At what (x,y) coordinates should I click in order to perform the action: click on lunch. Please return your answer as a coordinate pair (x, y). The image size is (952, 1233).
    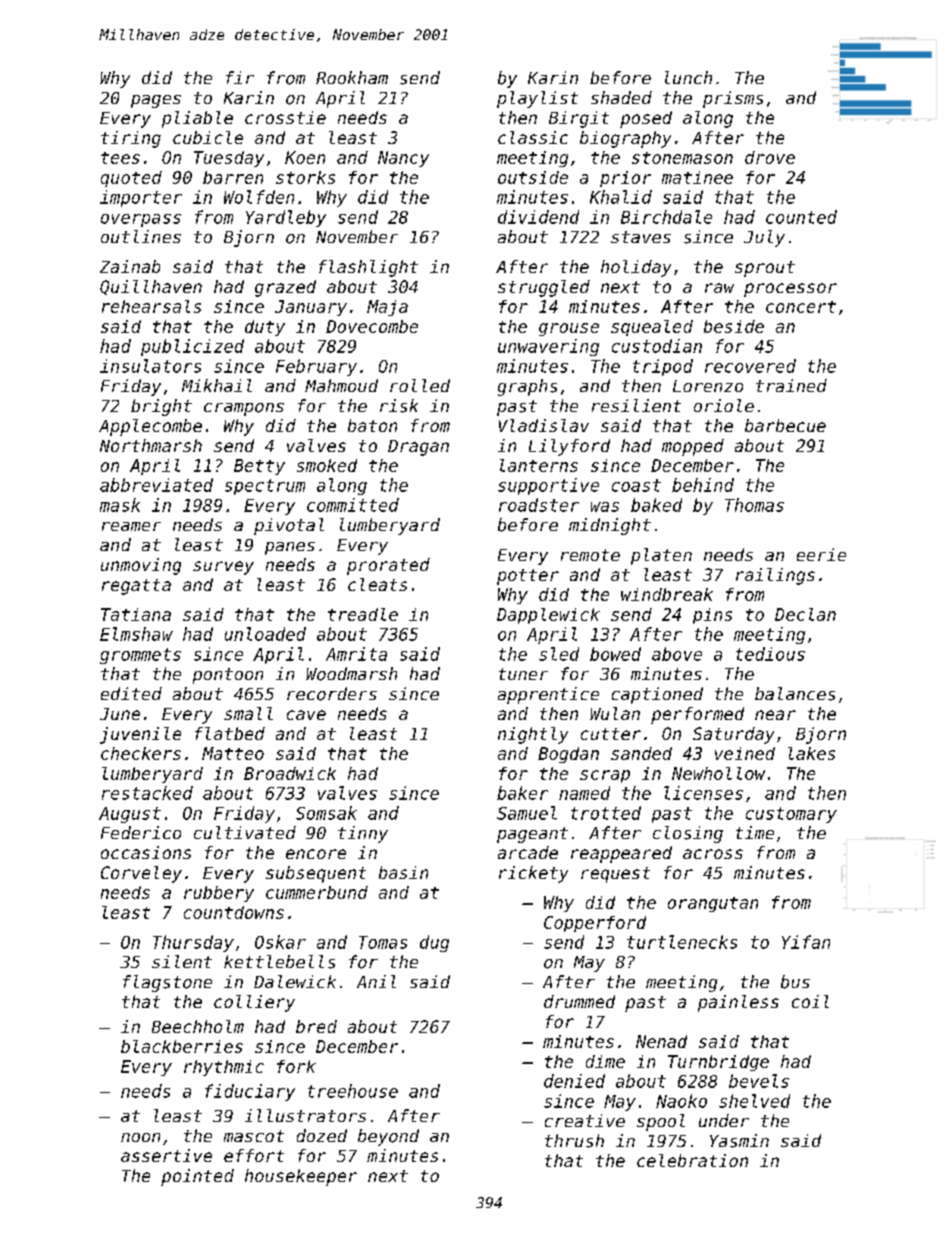
    Looking at the image, I should click on (688, 77).
